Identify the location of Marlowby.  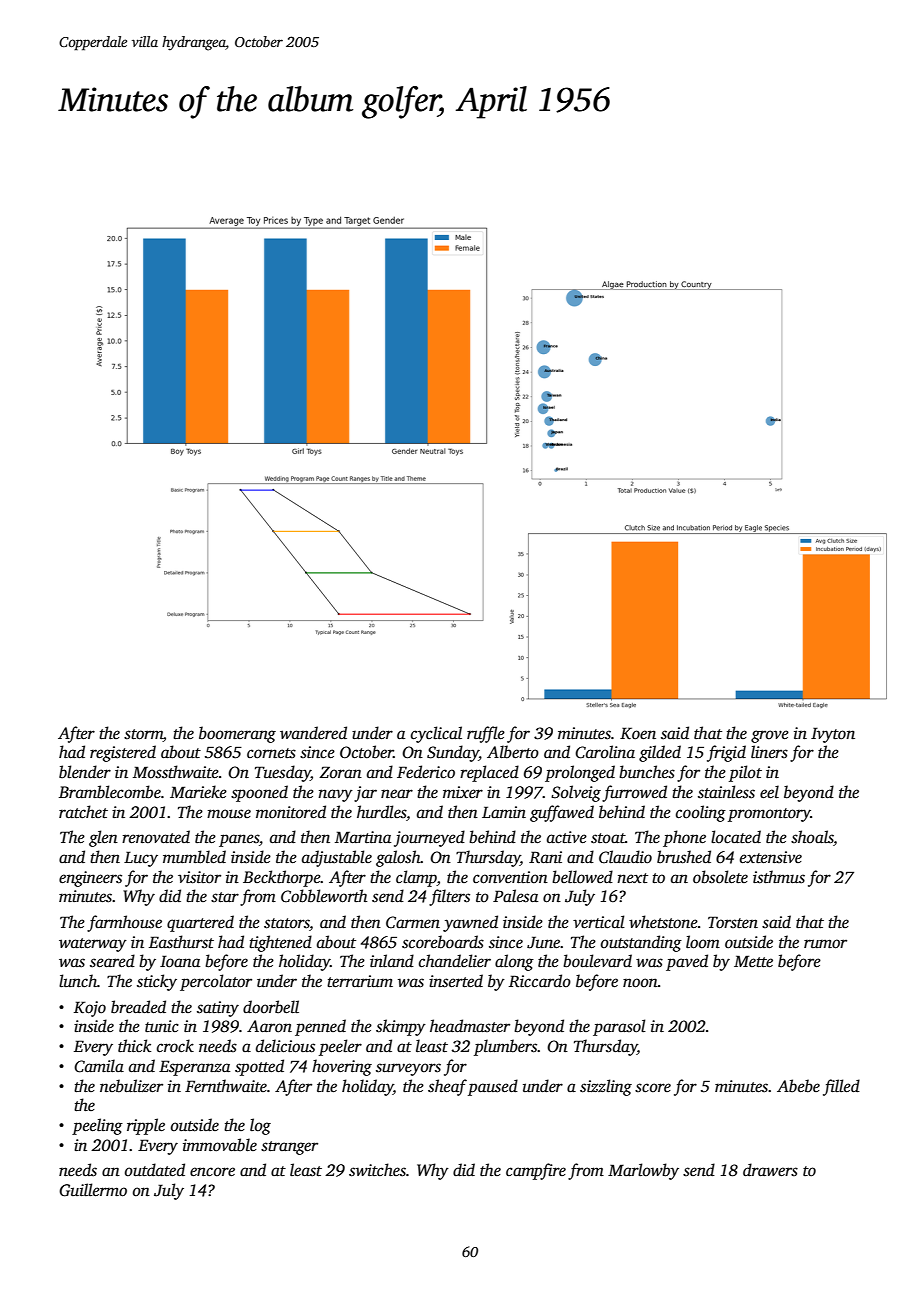
(643, 1171).
